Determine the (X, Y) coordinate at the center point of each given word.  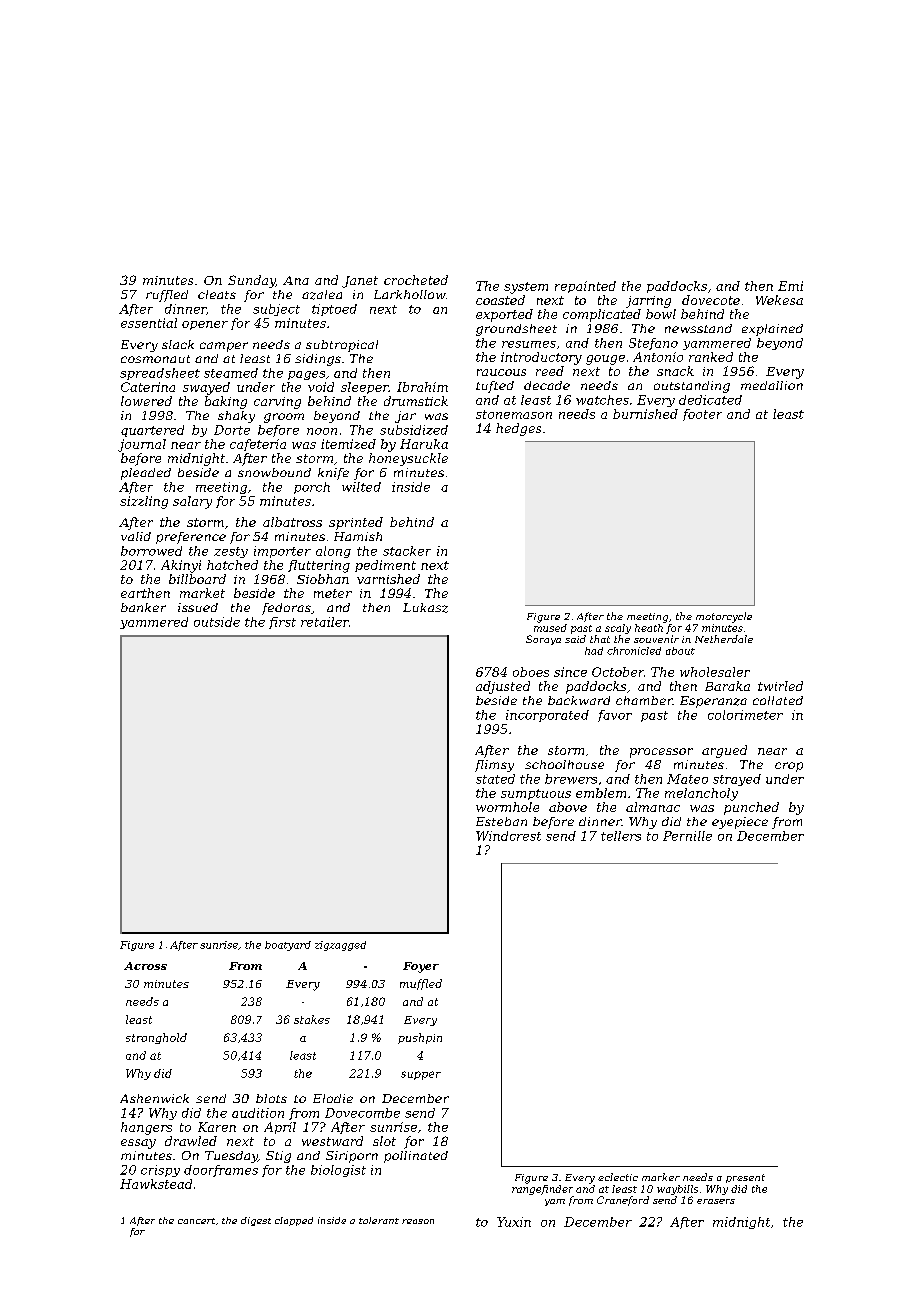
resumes (529, 344)
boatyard (288, 946)
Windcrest (508, 836)
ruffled (167, 296)
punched (751, 808)
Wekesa (779, 300)
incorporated (547, 716)
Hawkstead (156, 1184)
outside (217, 622)
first (282, 623)
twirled (780, 686)
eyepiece (740, 823)
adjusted (503, 687)
